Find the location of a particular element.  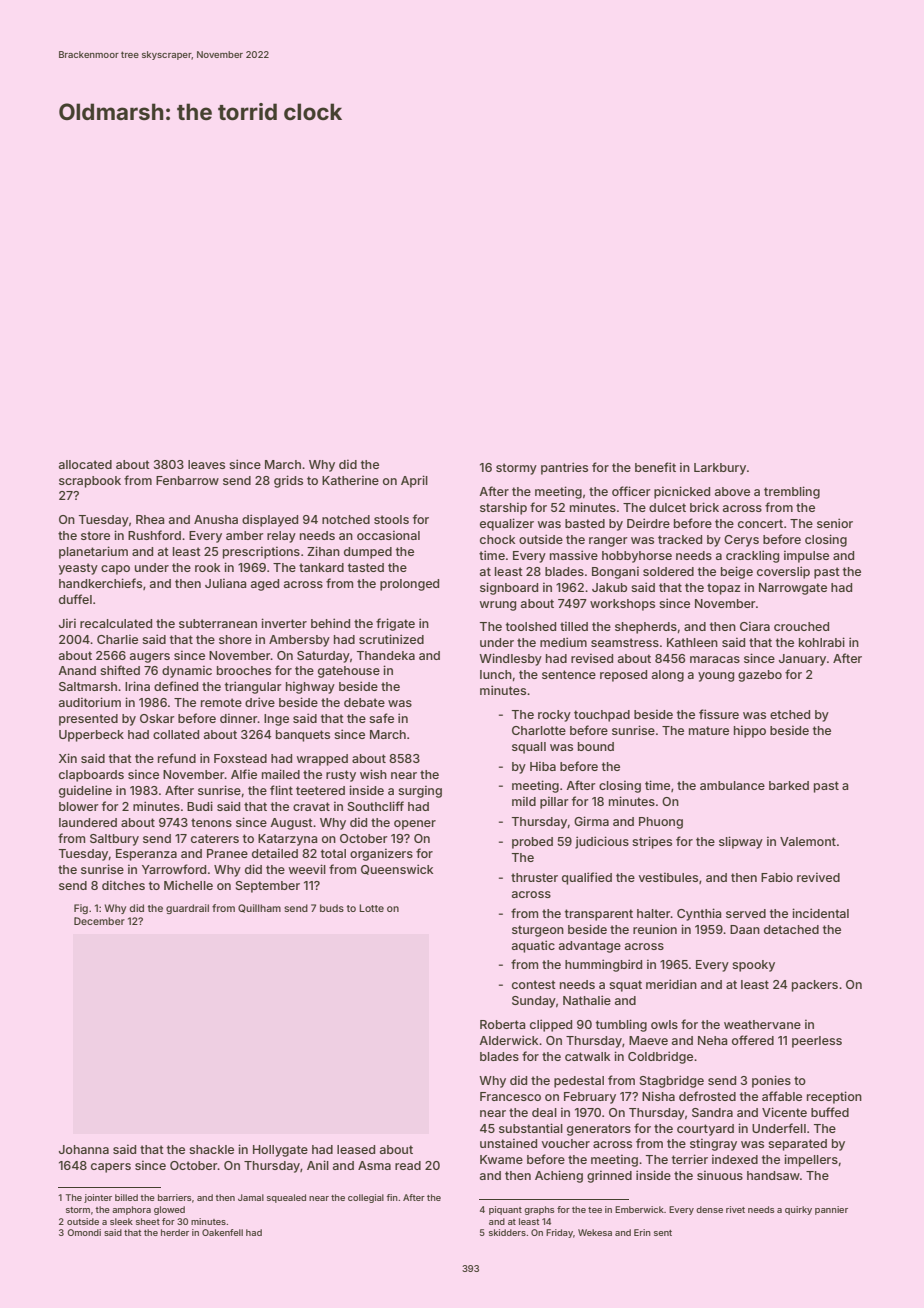

Fig is located at coordinates (81, 909).
